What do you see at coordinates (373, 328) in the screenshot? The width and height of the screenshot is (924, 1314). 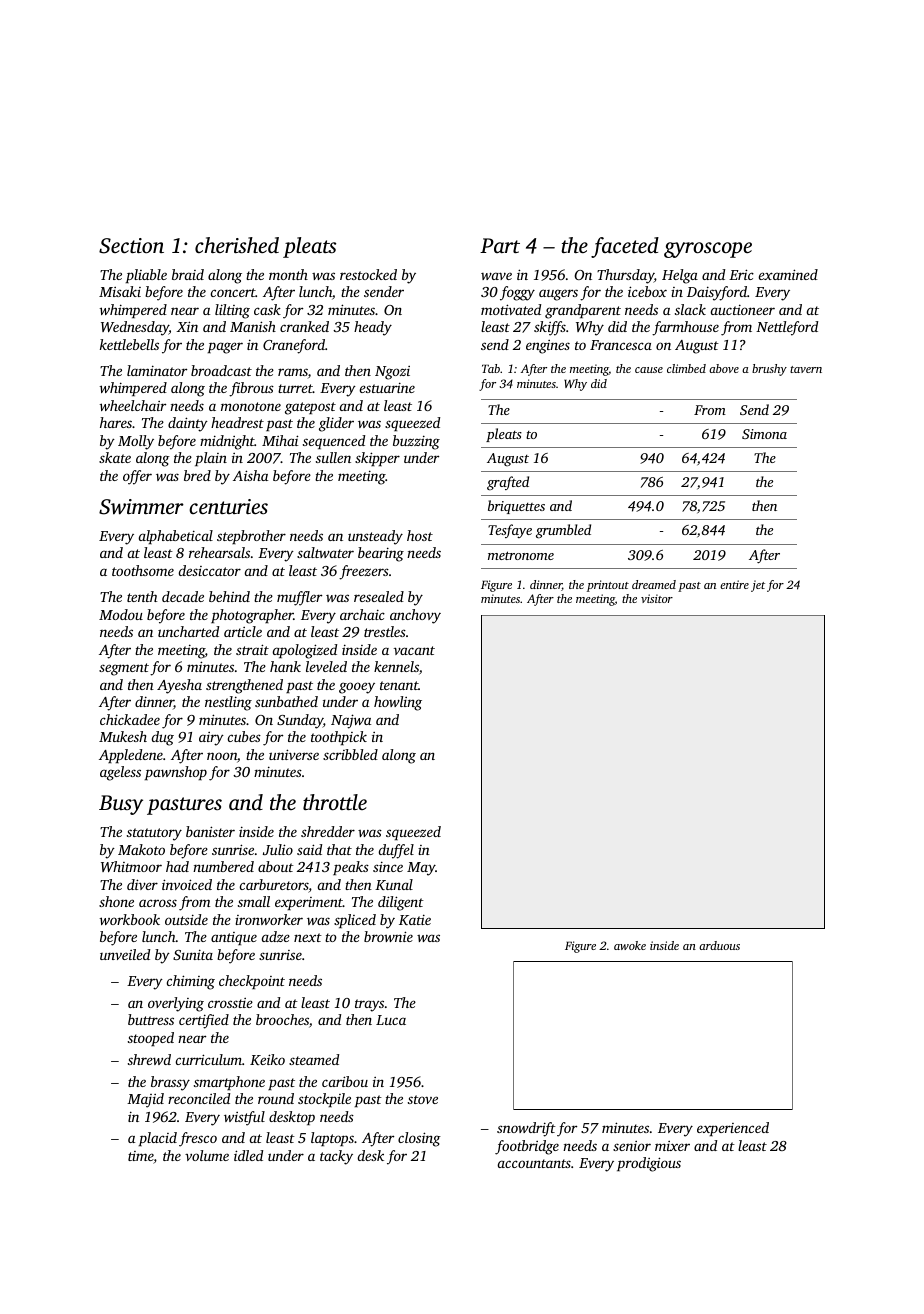 I see `heady` at bounding box center [373, 328].
